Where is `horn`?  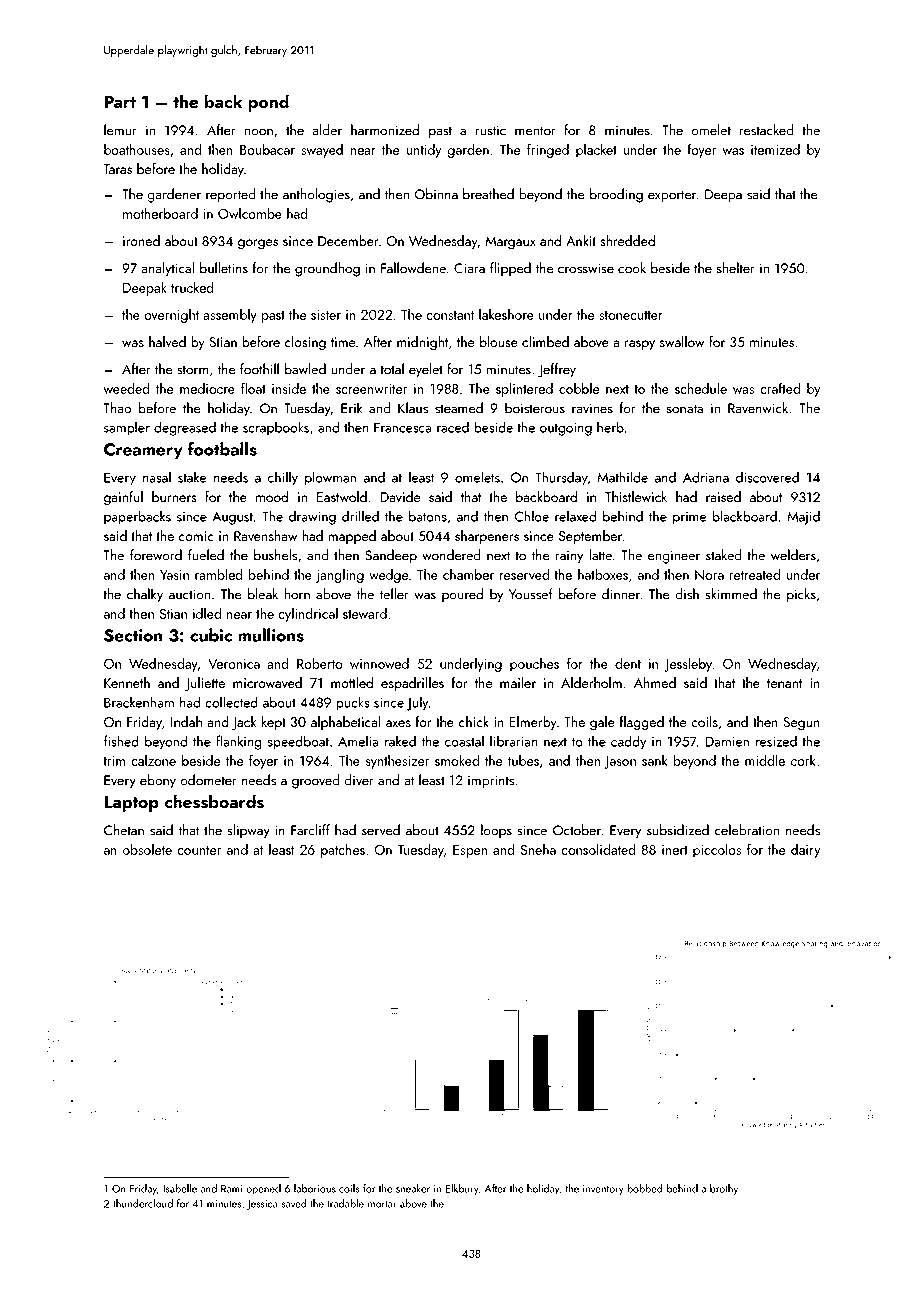 horn is located at coordinates (297, 594).
